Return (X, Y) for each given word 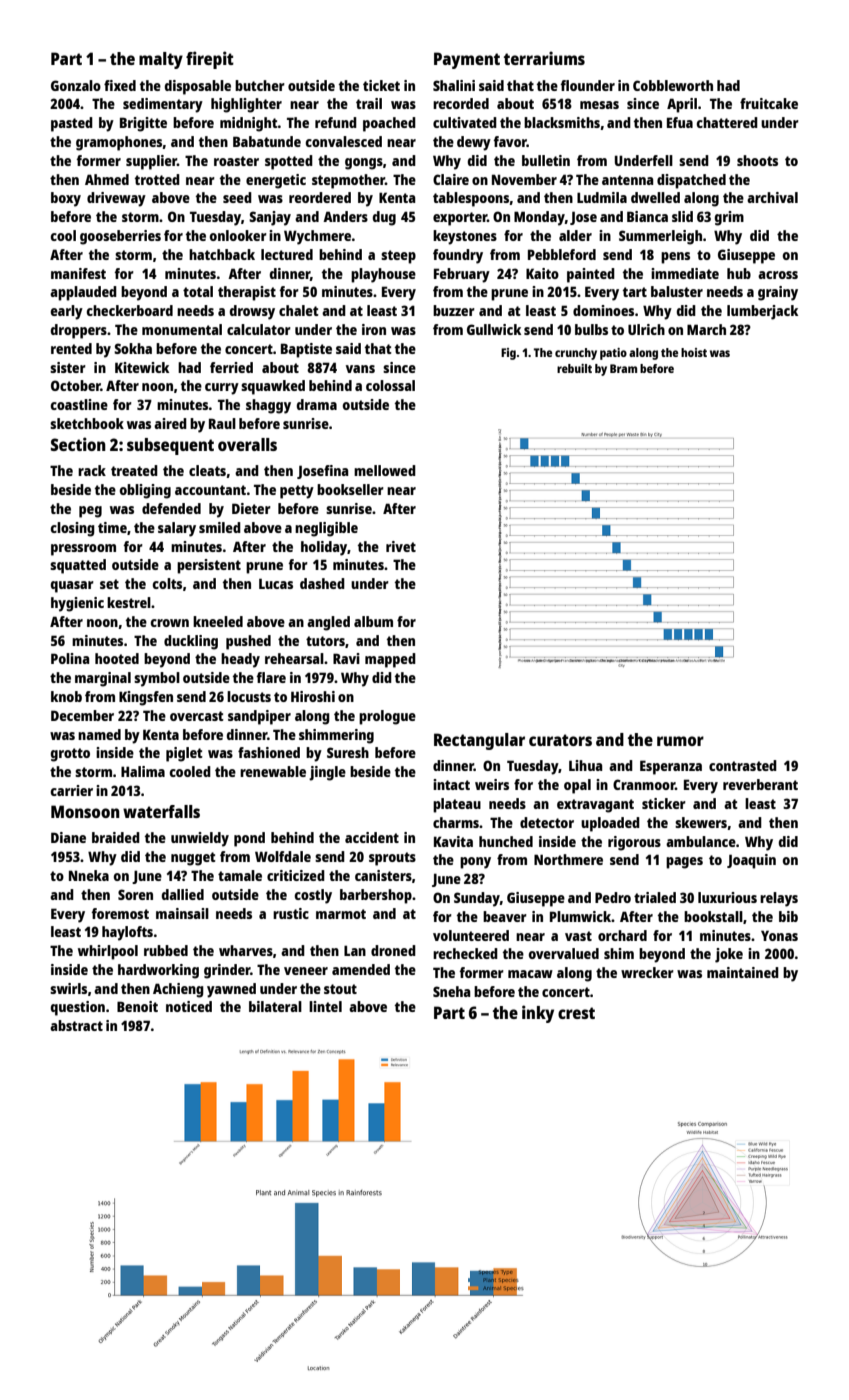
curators (560, 740)
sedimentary (163, 105)
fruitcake (769, 103)
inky (538, 1014)
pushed (248, 642)
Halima (143, 771)
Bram (623, 368)
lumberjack (762, 312)
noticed (189, 1006)
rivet (401, 546)
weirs (492, 784)
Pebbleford (562, 254)
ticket (381, 85)
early (67, 312)
